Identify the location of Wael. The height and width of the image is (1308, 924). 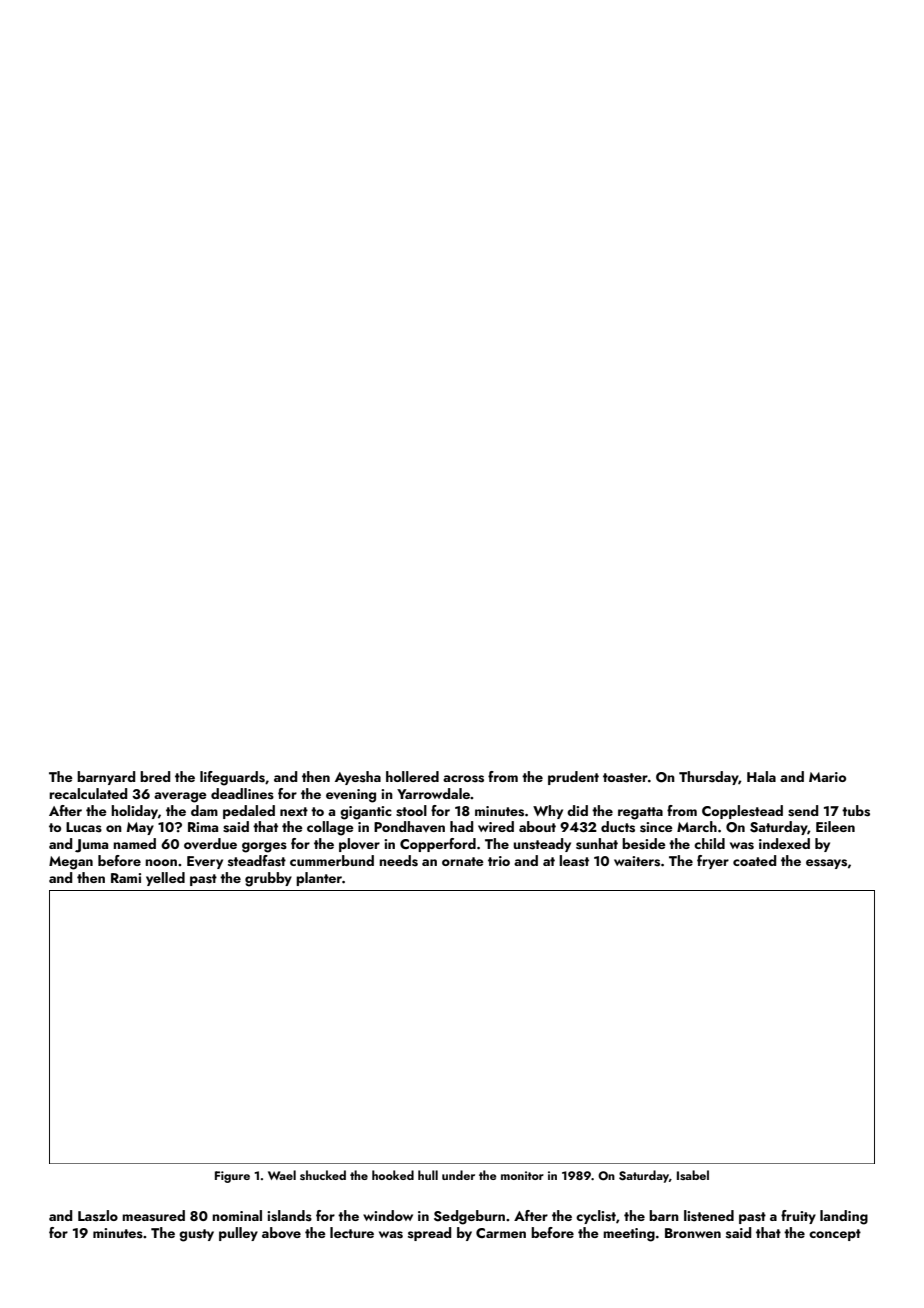
(282, 1175).
